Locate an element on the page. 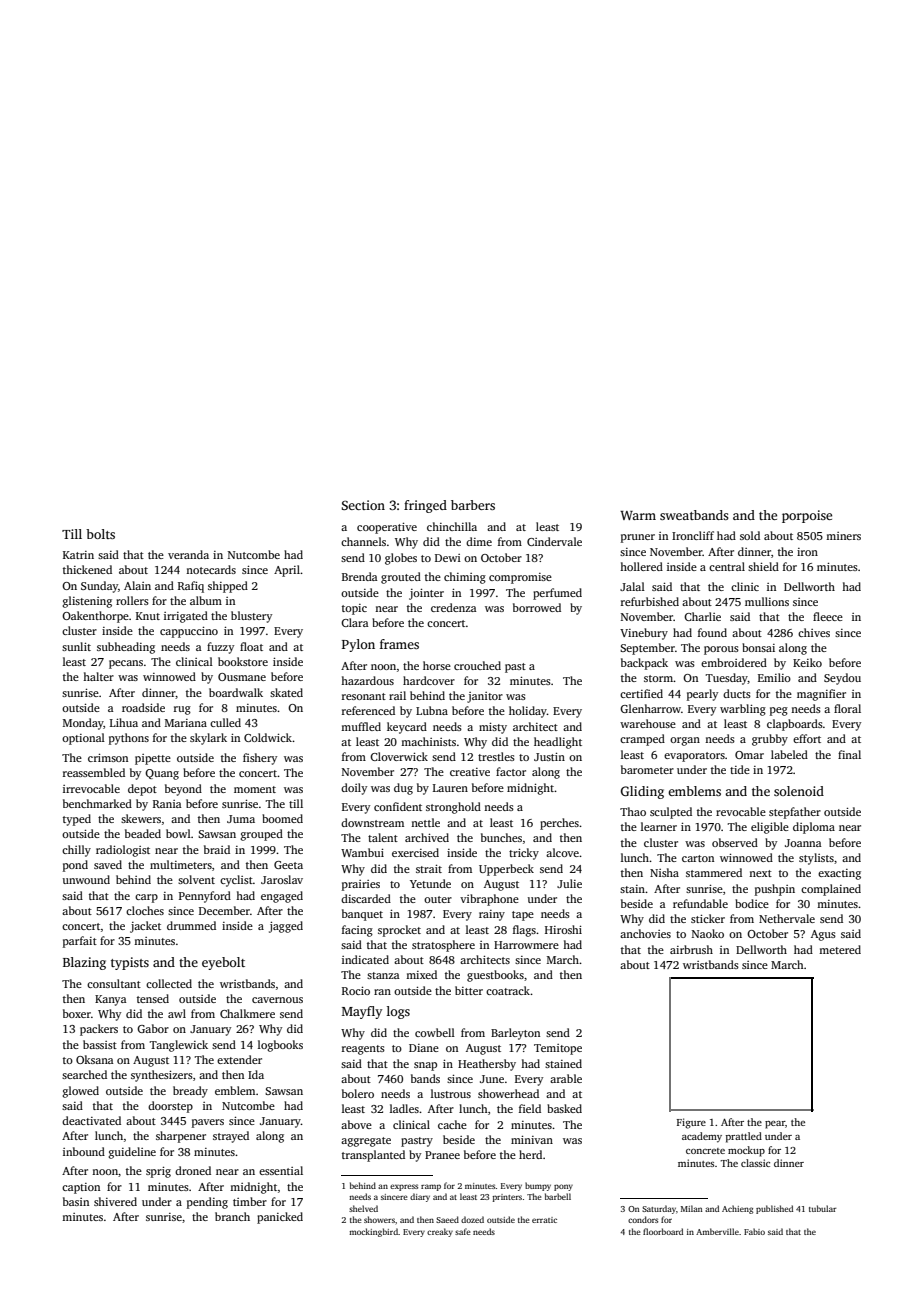 The image size is (924, 1308). miners is located at coordinates (843, 536).
